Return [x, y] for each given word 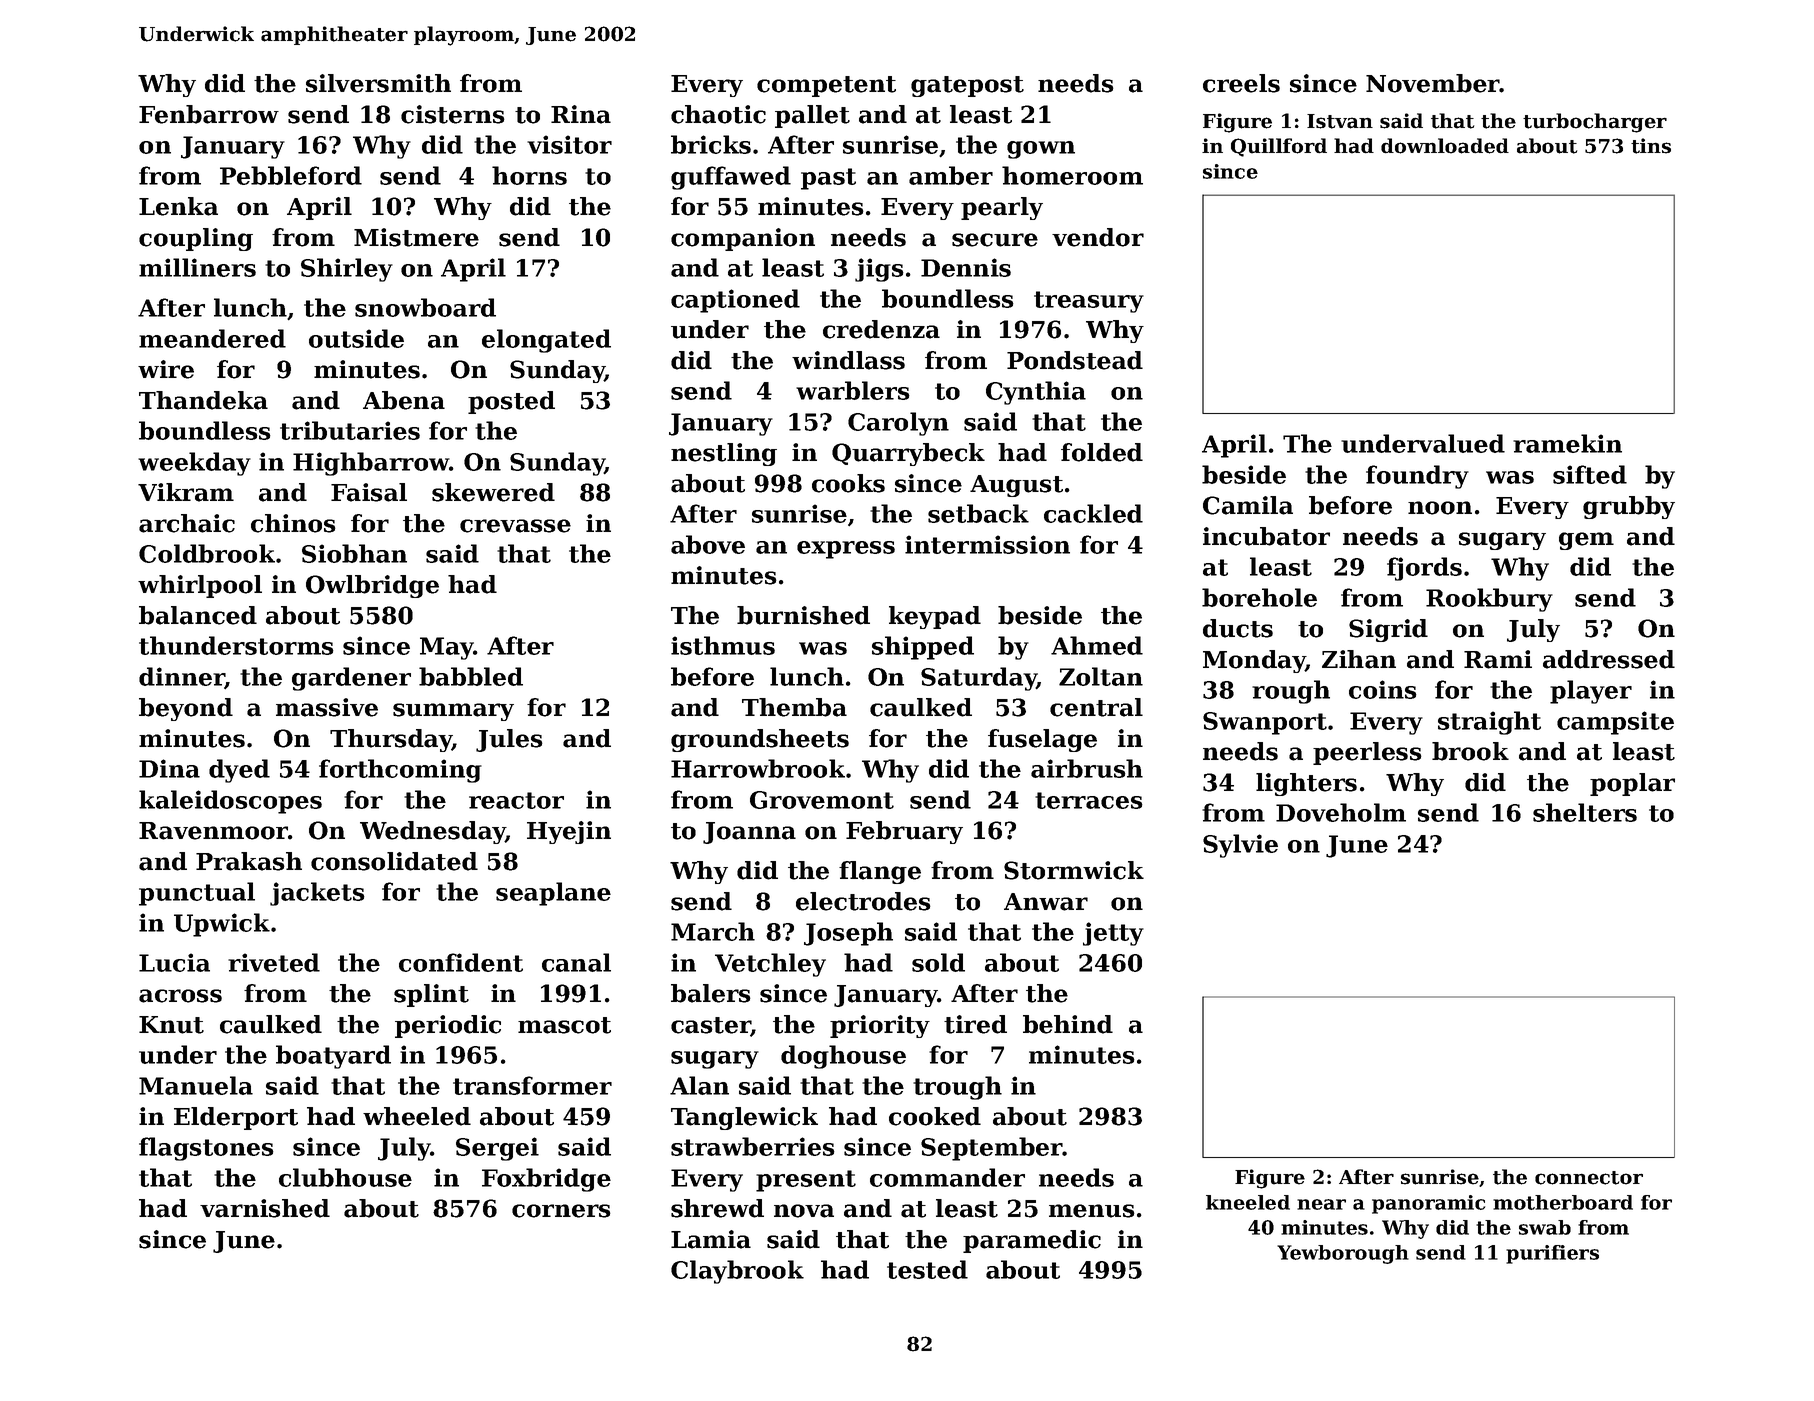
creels [1241, 83]
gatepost [967, 86]
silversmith [378, 83]
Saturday [979, 679]
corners [561, 1211]
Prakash [249, 861]
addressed [1609, 659]
